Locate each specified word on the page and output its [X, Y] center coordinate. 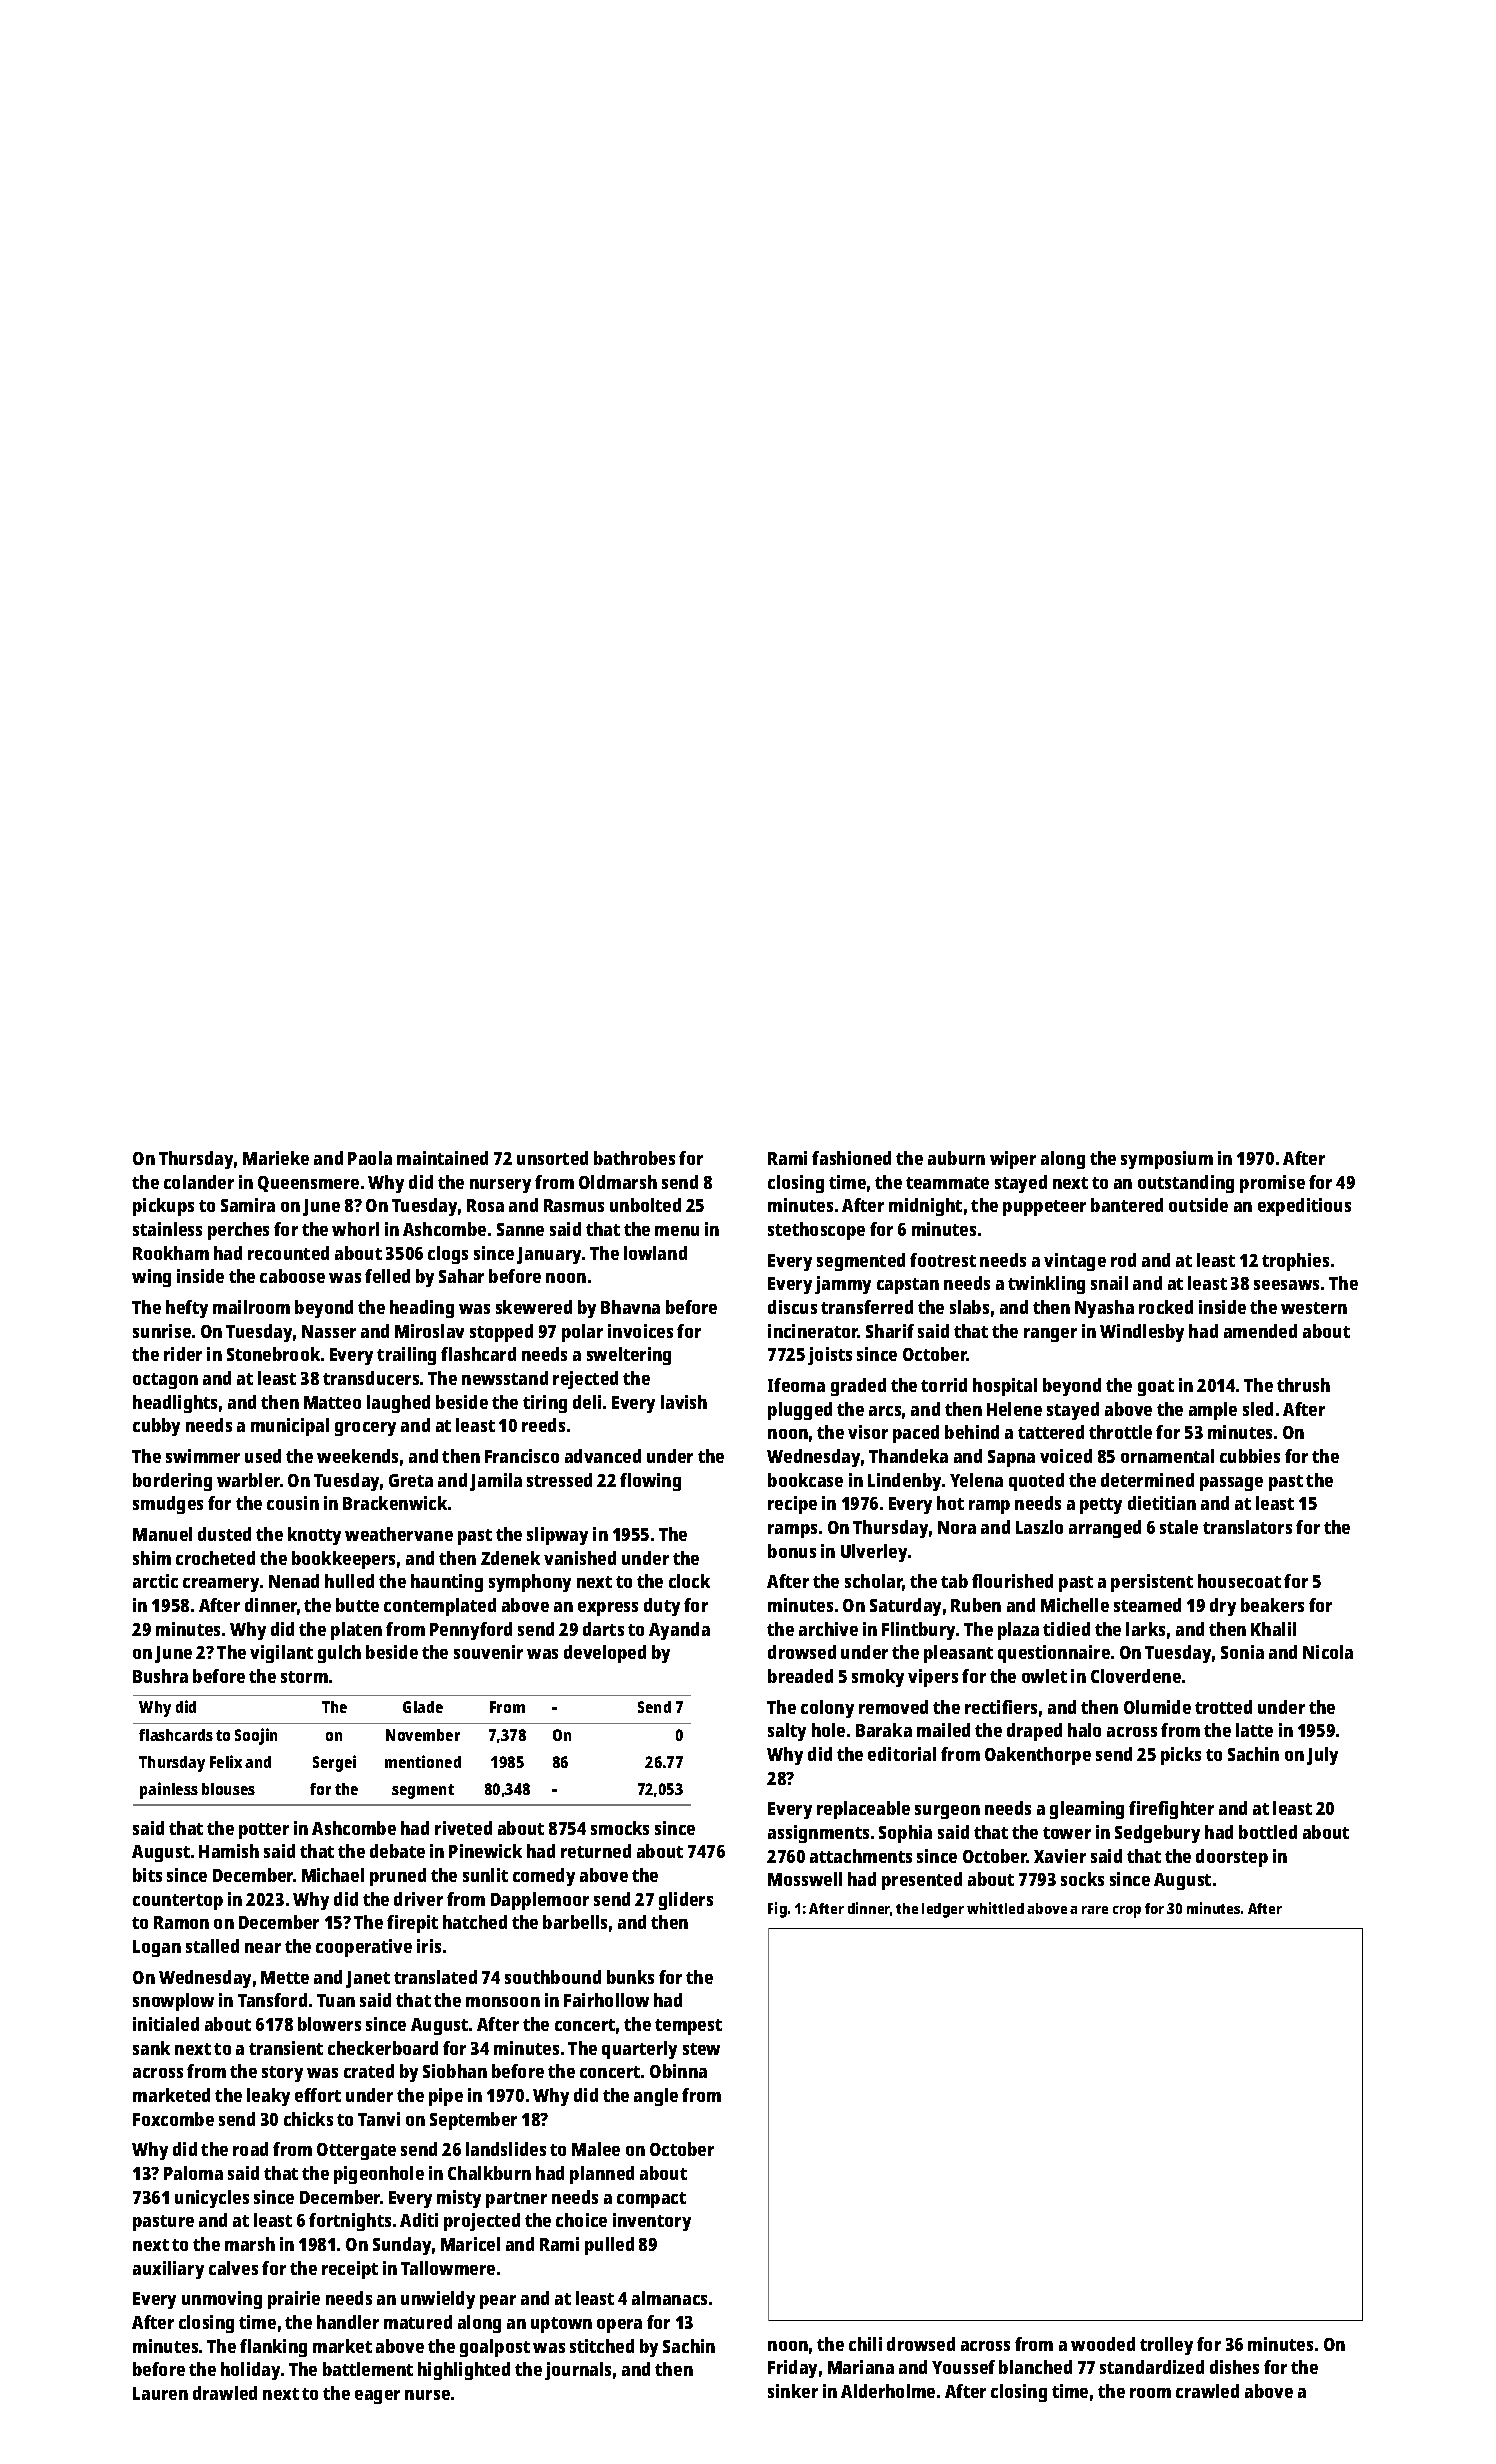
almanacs [669, 2298]
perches [238, 1231]
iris [429, 1946]
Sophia [905, 1834]
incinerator [813, 1331]
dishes [1234, 2367]
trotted [1223, 1707]
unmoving [222, 2300]
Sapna [1011, 1458]
